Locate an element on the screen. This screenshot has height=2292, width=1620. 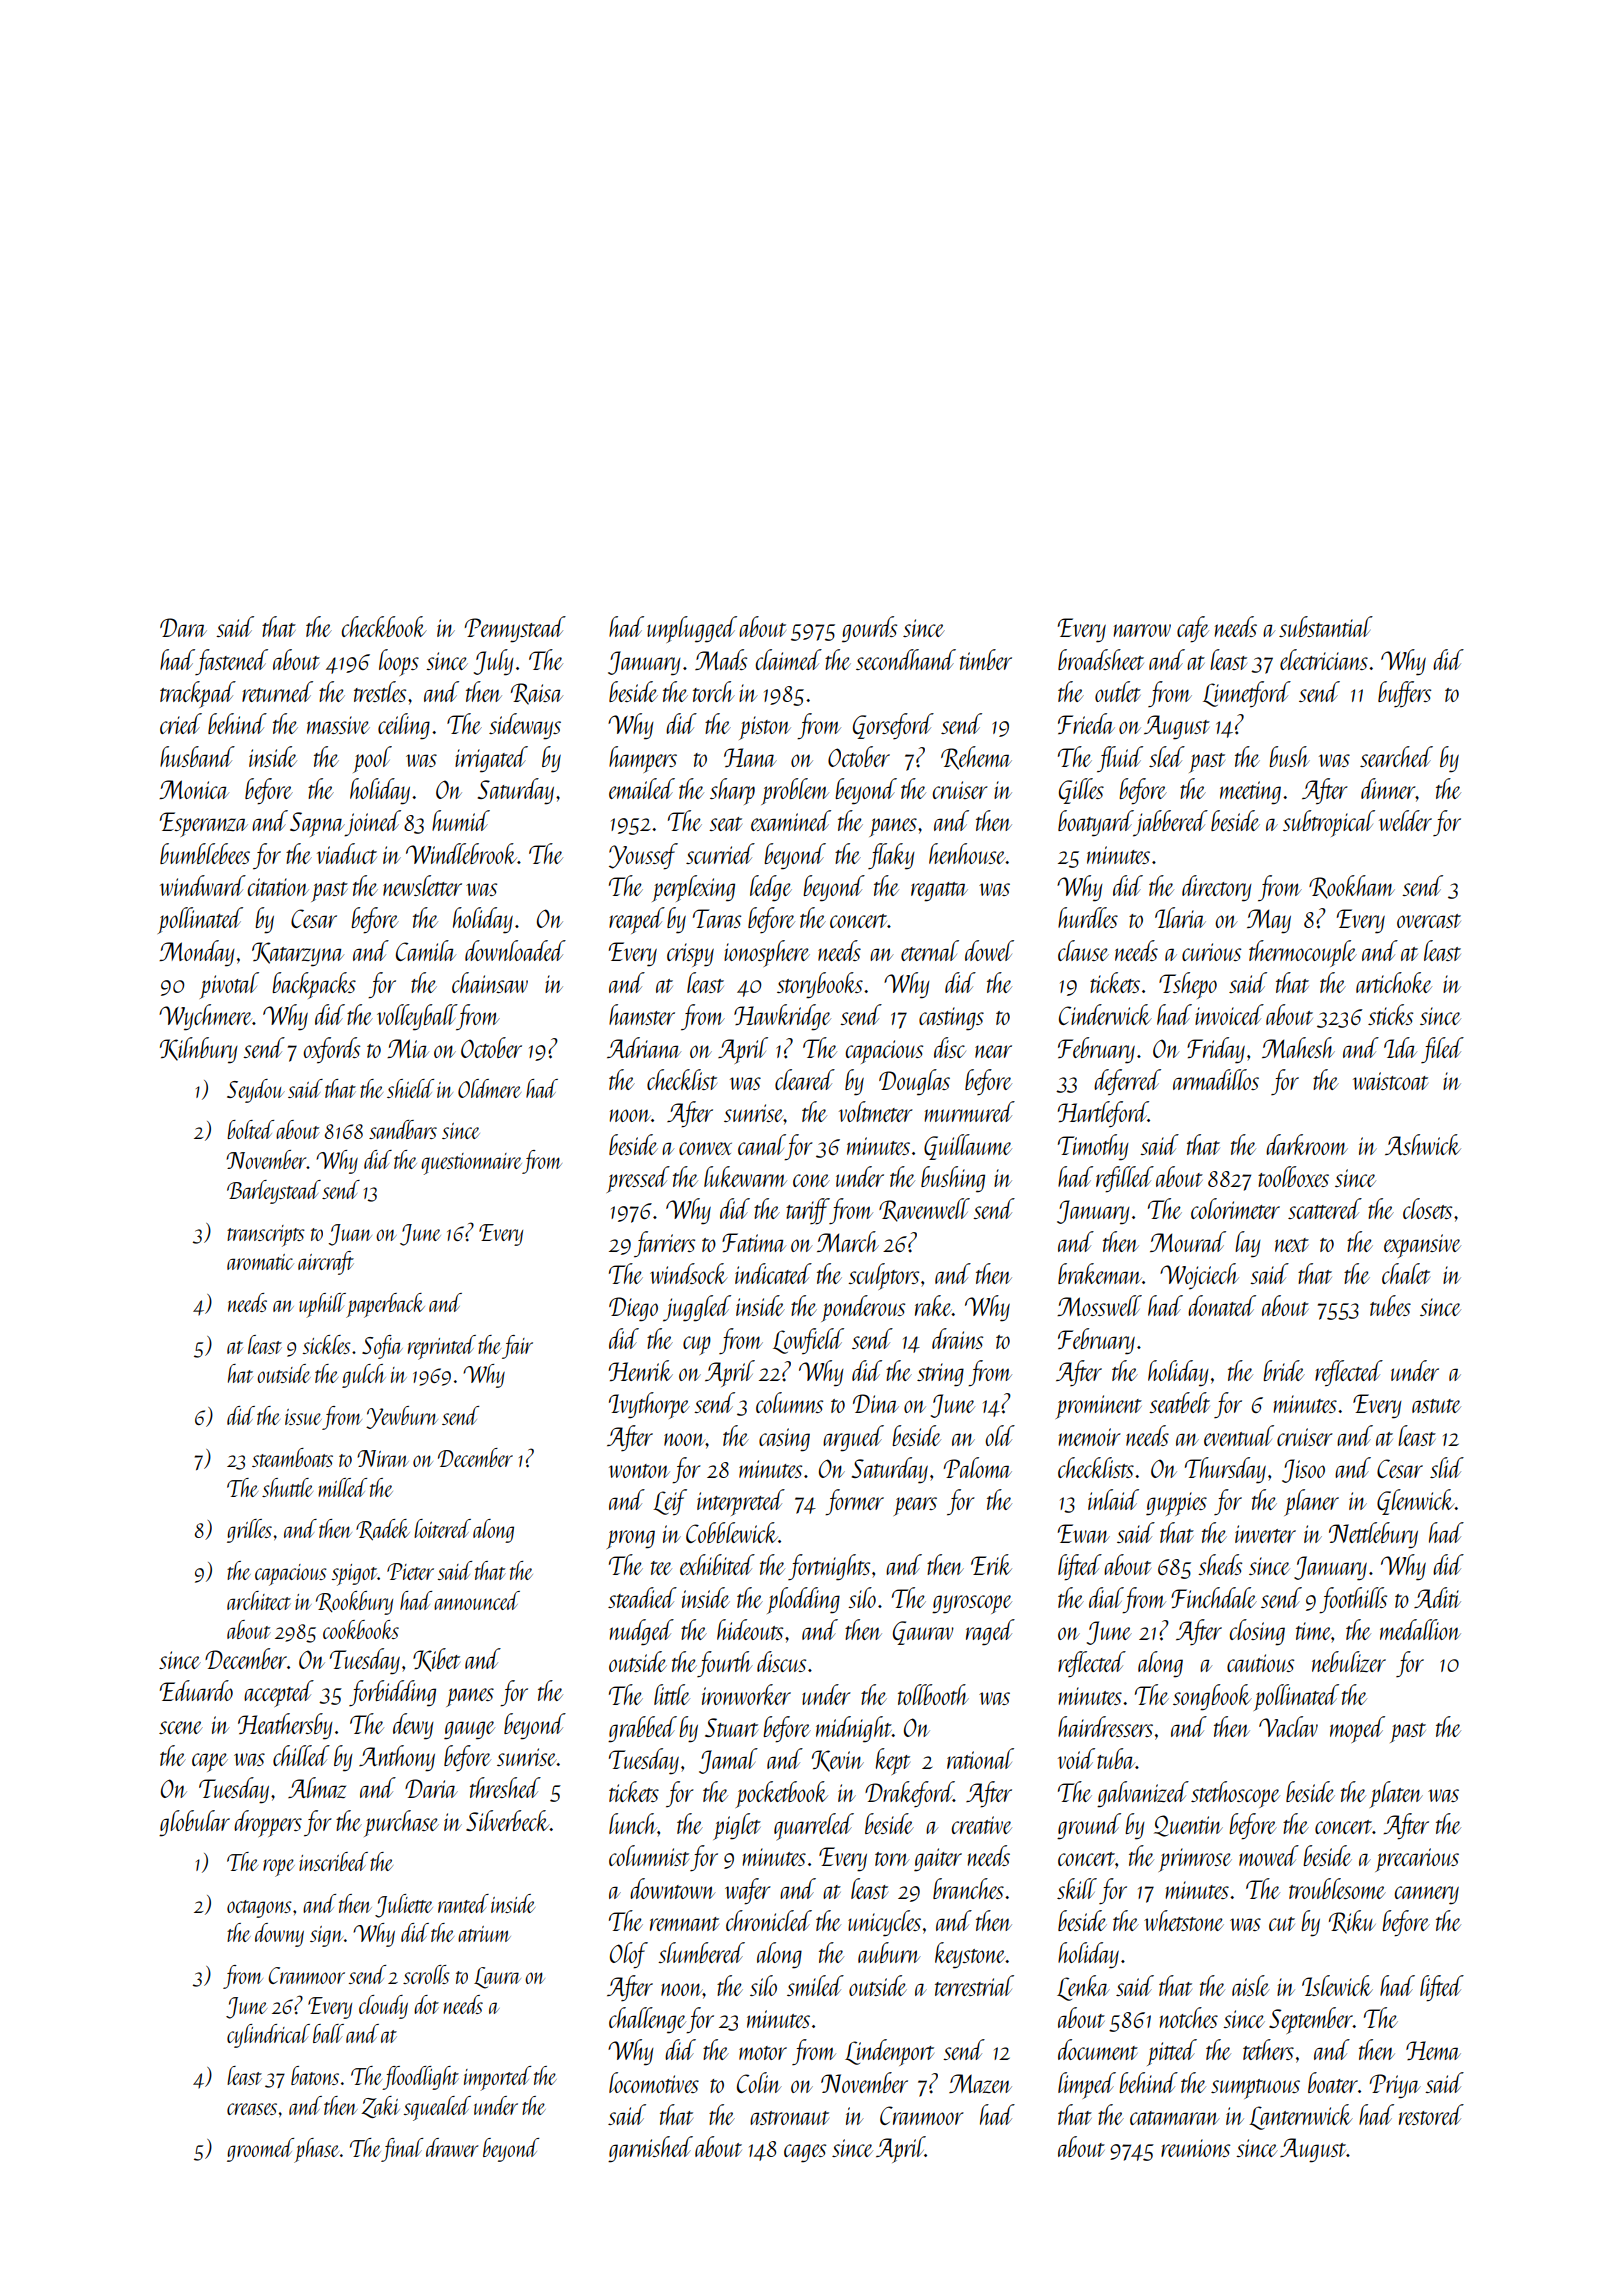
final is located at coordinates (402, 2150).
